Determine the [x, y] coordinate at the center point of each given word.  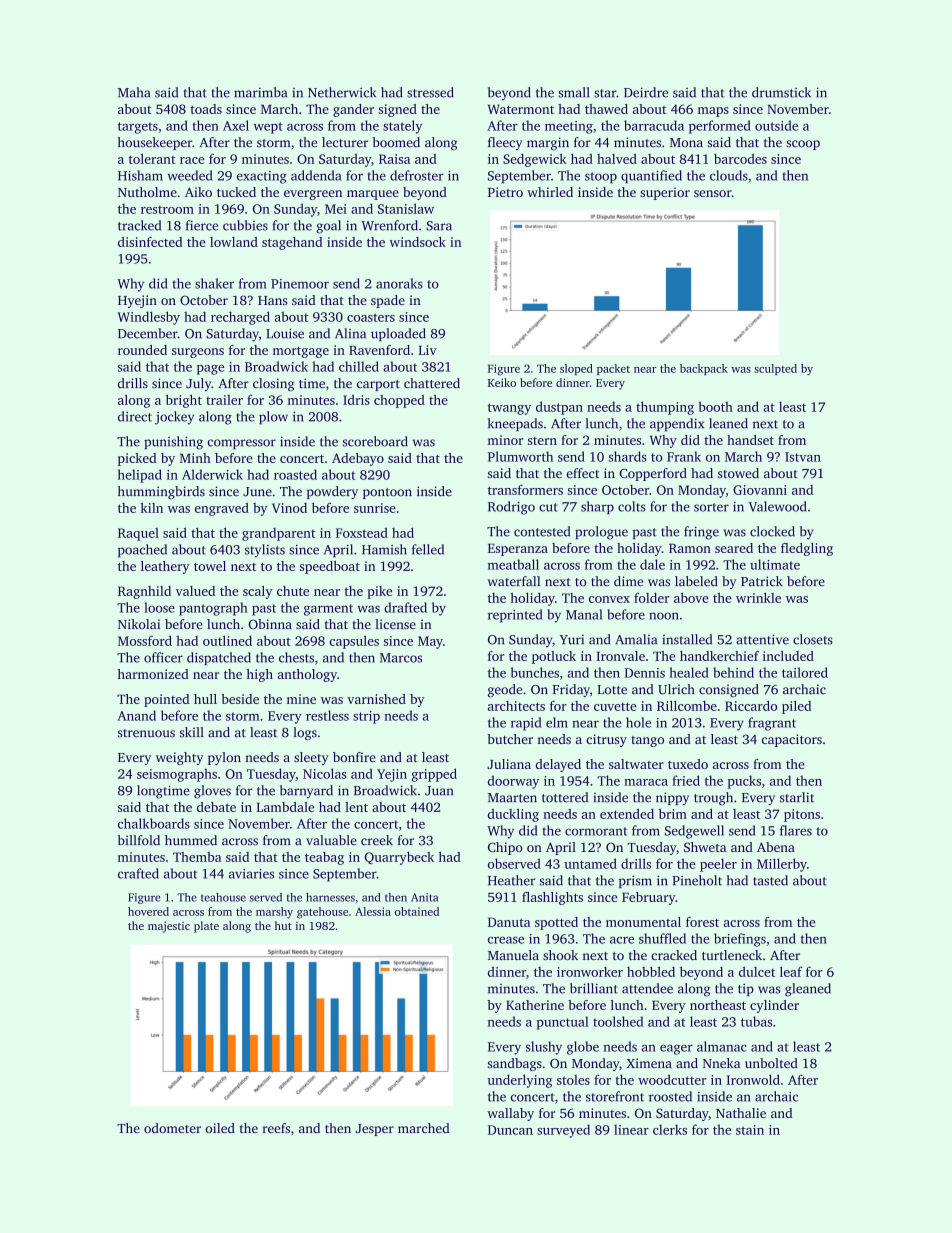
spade [388, 301]
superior [665, 193]
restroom [167, 210]
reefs [276, 1128]
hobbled [651, 971]
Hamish [384, 549]
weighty [179, 758]
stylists [265, 551]
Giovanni [760, 490]
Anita [424, 897]
